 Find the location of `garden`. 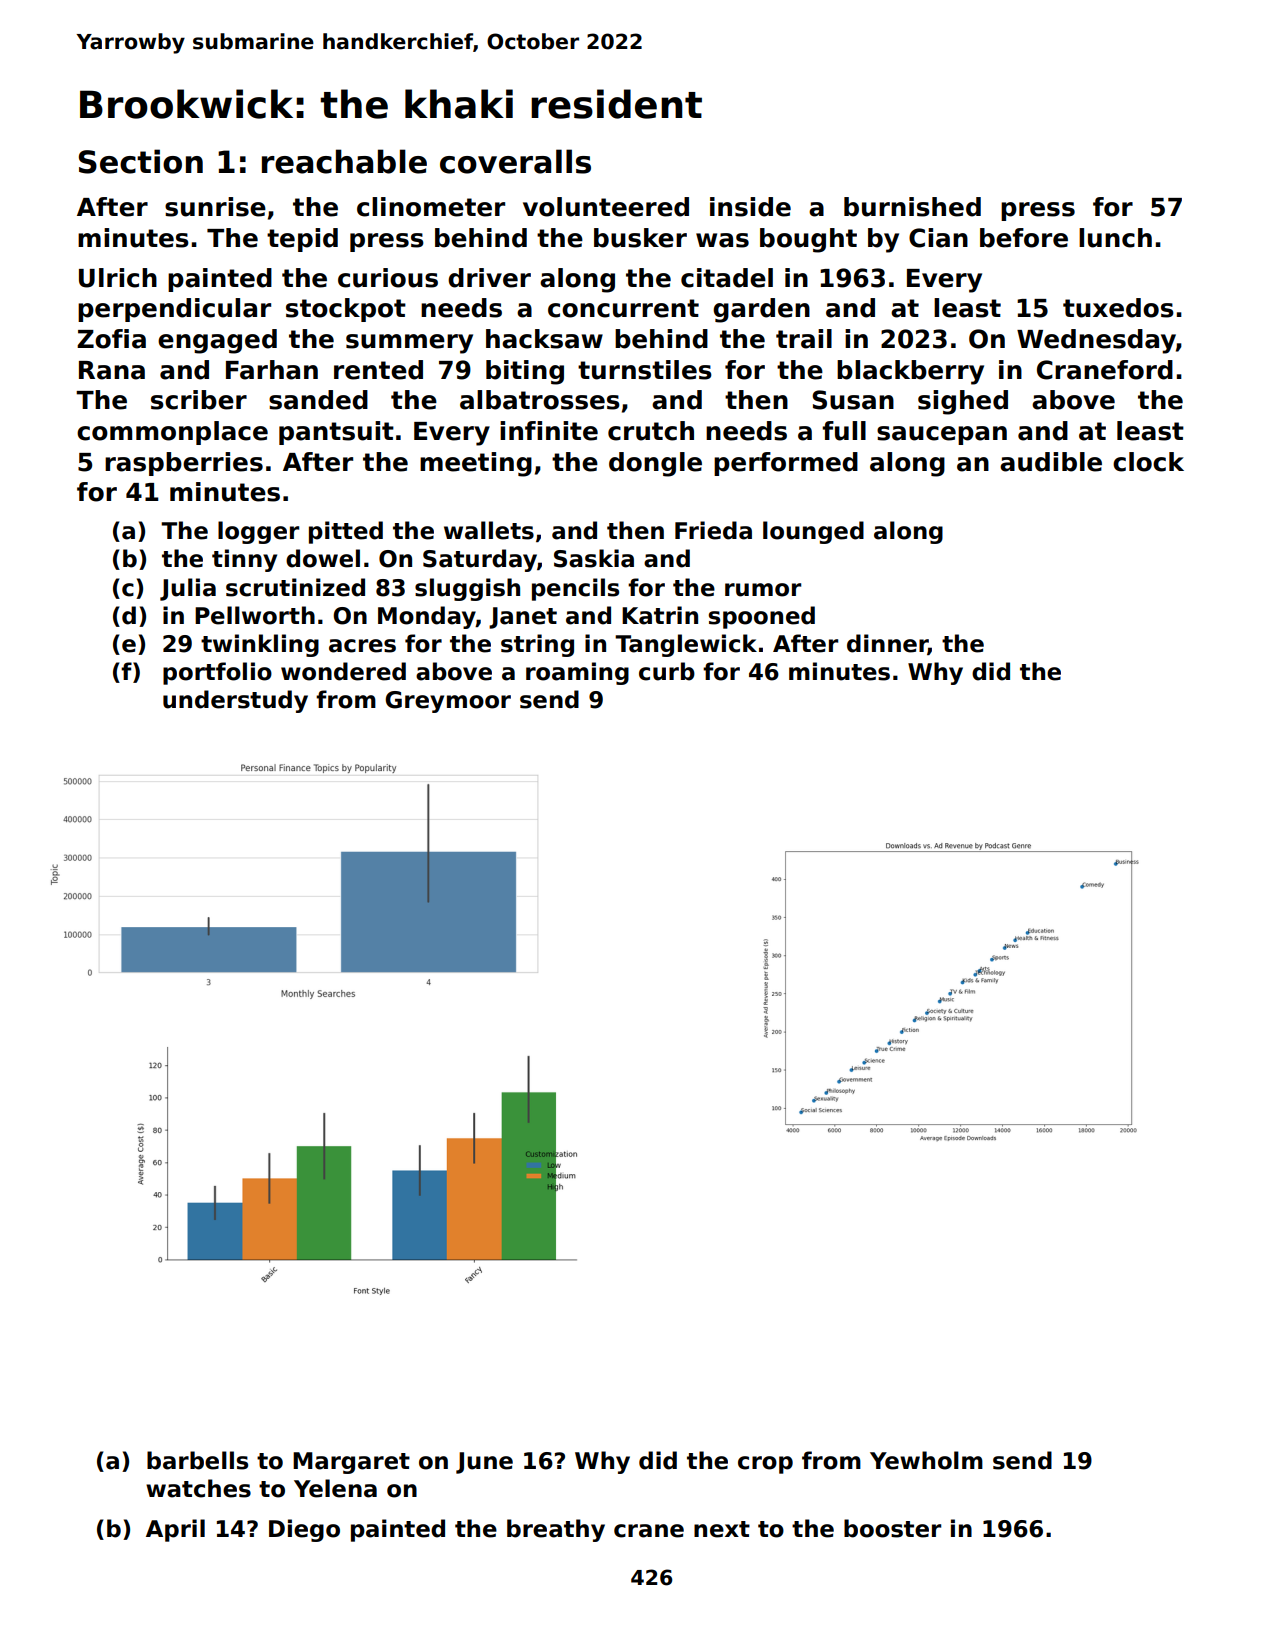

garden is located at coordinates (761, 310).
